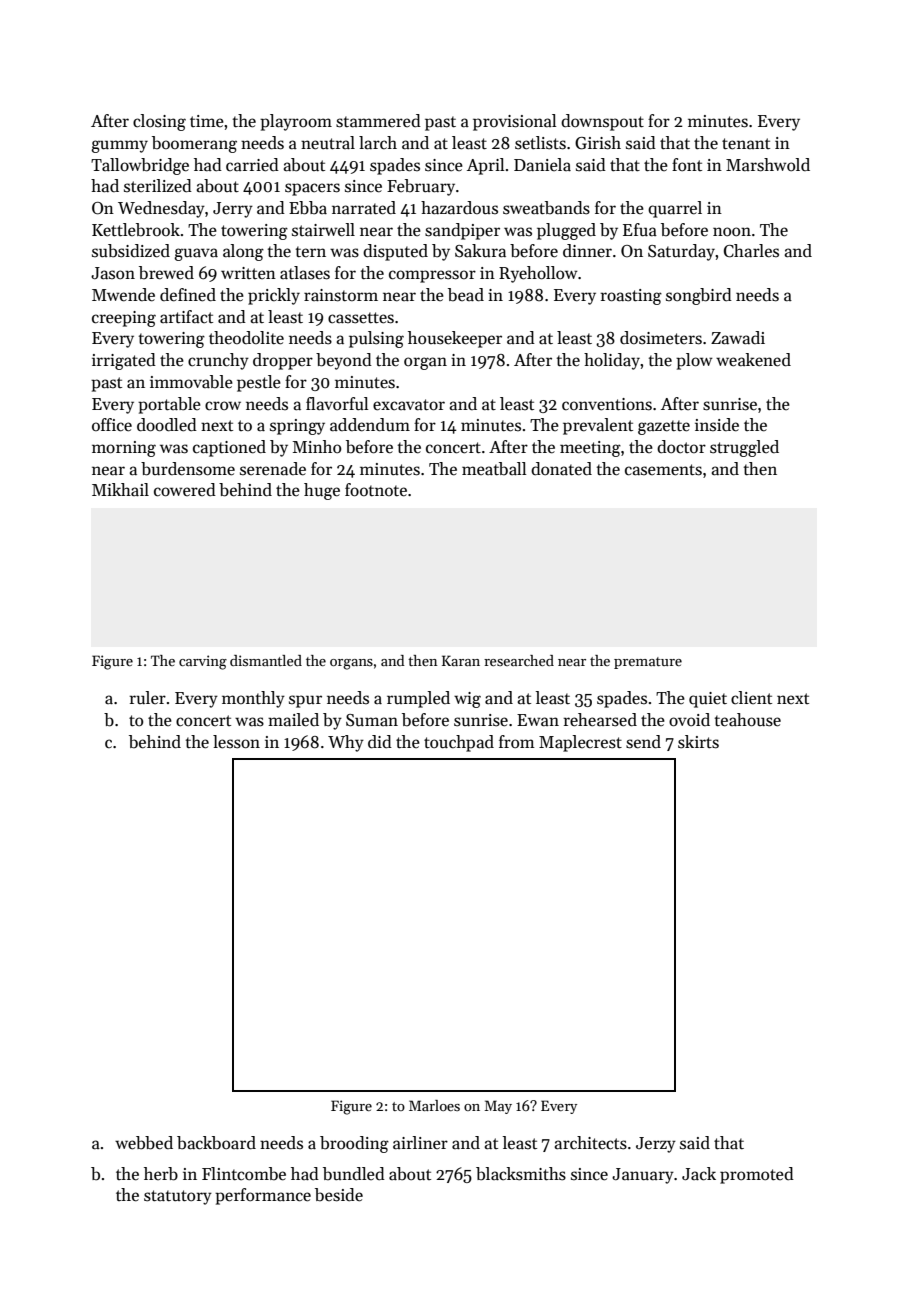 The image size is (908, 1316). What do you see at coordinates (461, 660) in the page?
I see `Karan` at bounding box center [461, 660].
